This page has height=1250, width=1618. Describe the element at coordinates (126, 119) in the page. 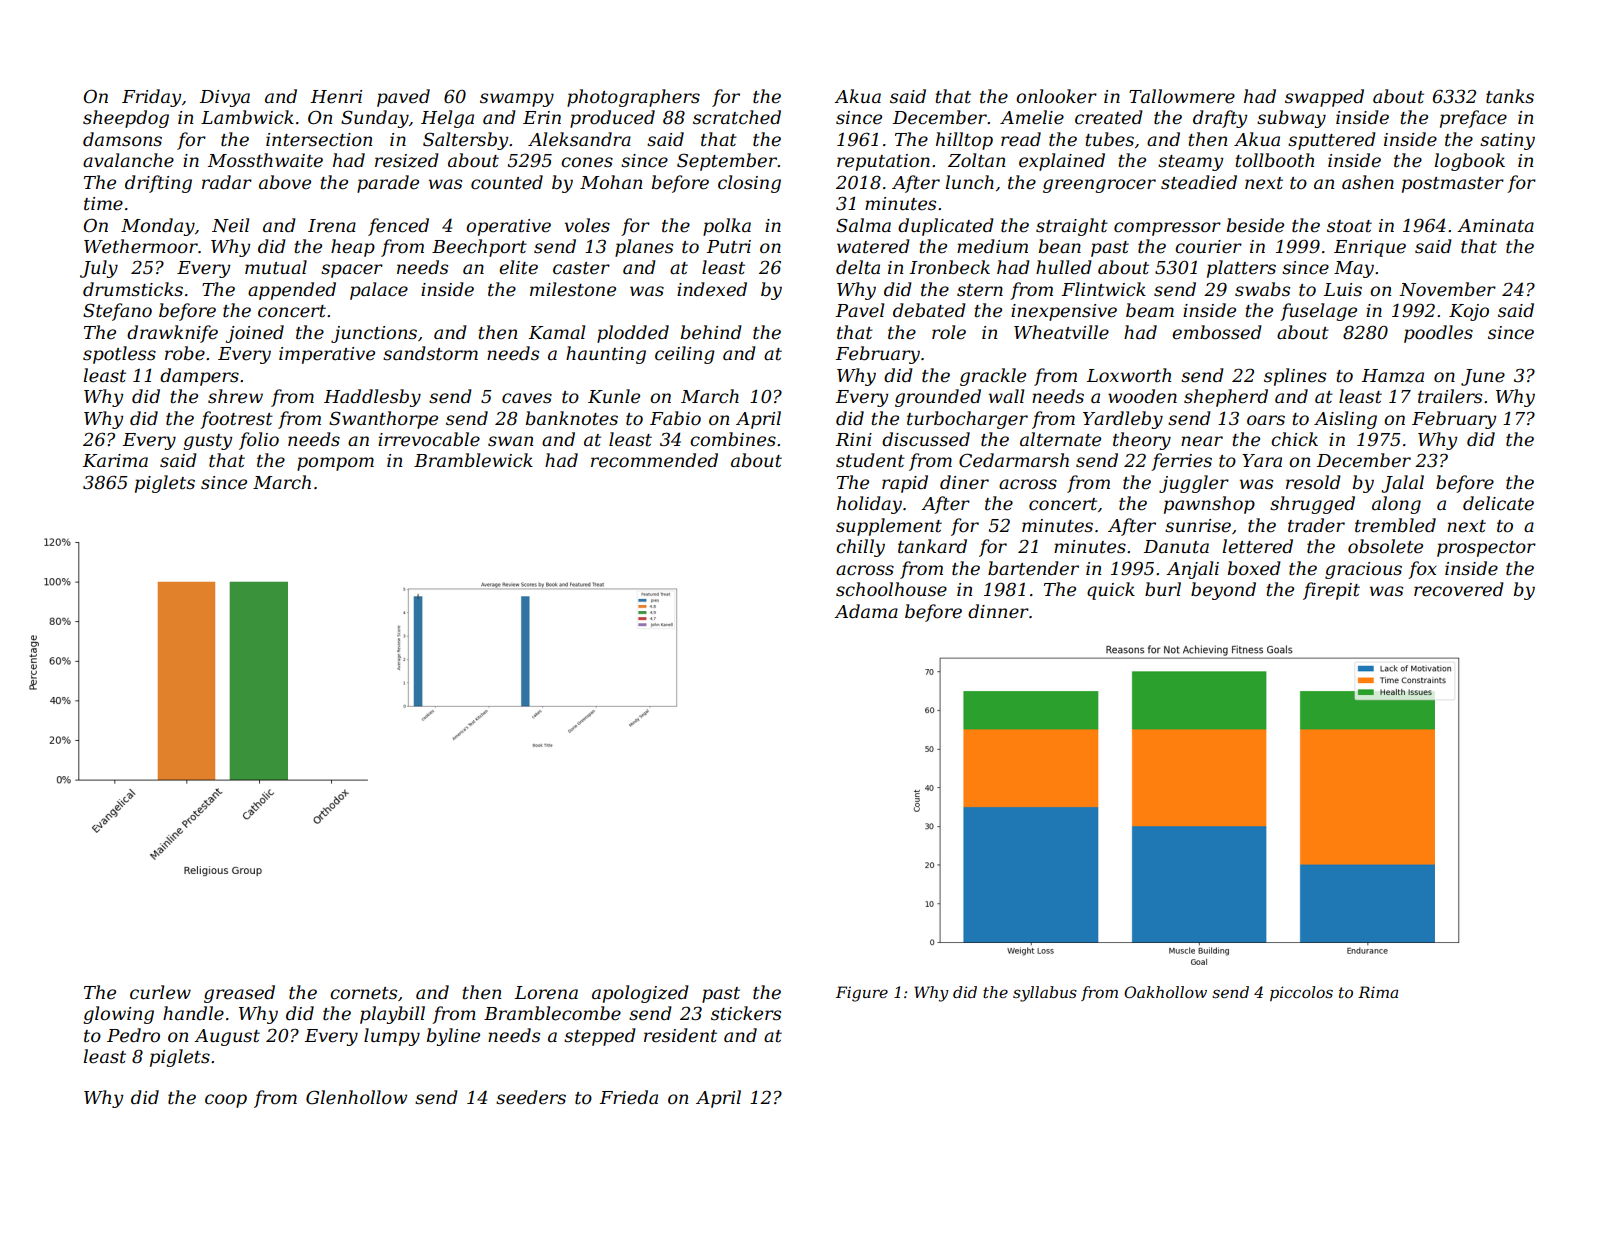

I see `sheepdog` at that location.
